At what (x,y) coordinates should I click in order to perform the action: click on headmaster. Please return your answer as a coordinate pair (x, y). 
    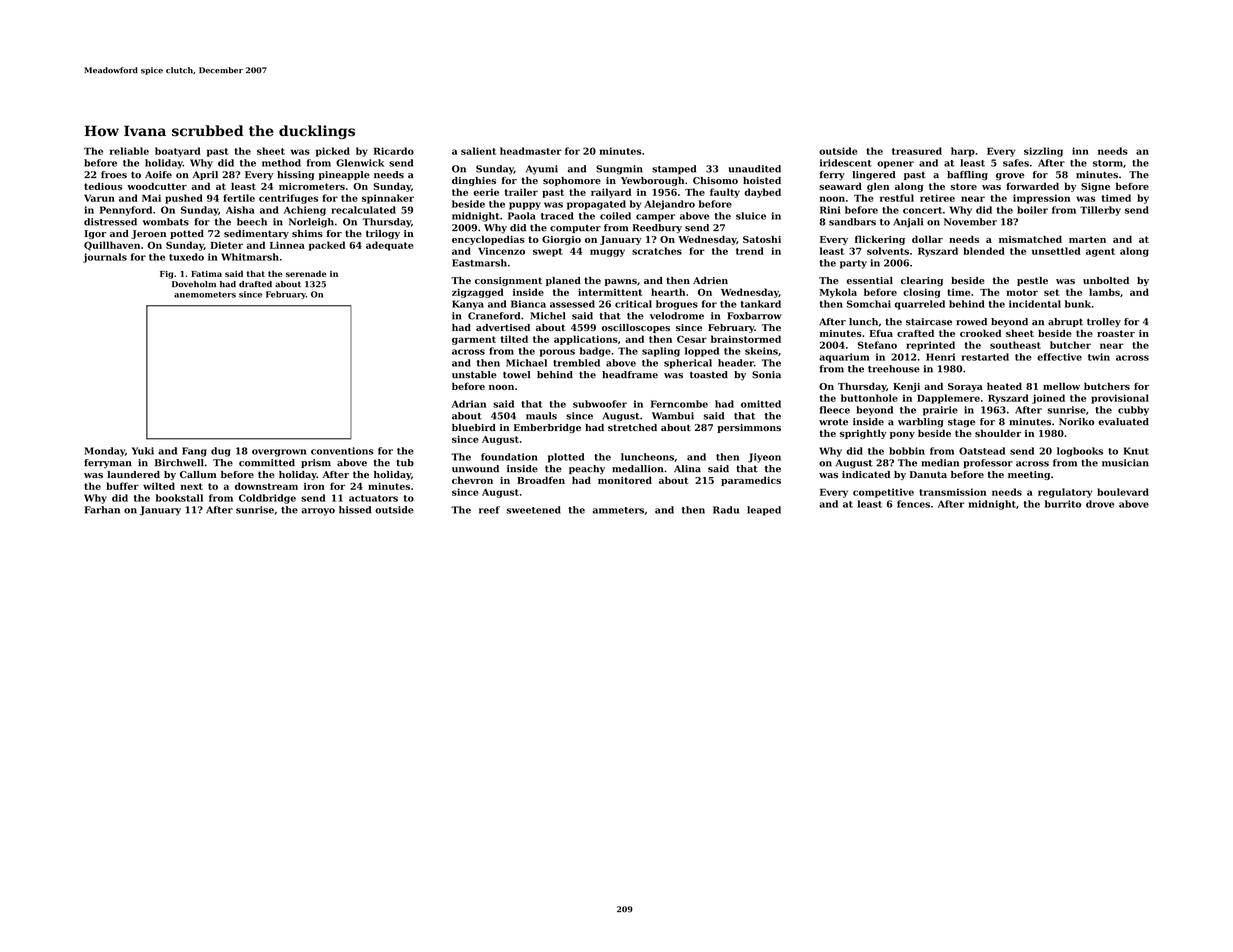
    Looking at the image, I should click on (531, 151).
